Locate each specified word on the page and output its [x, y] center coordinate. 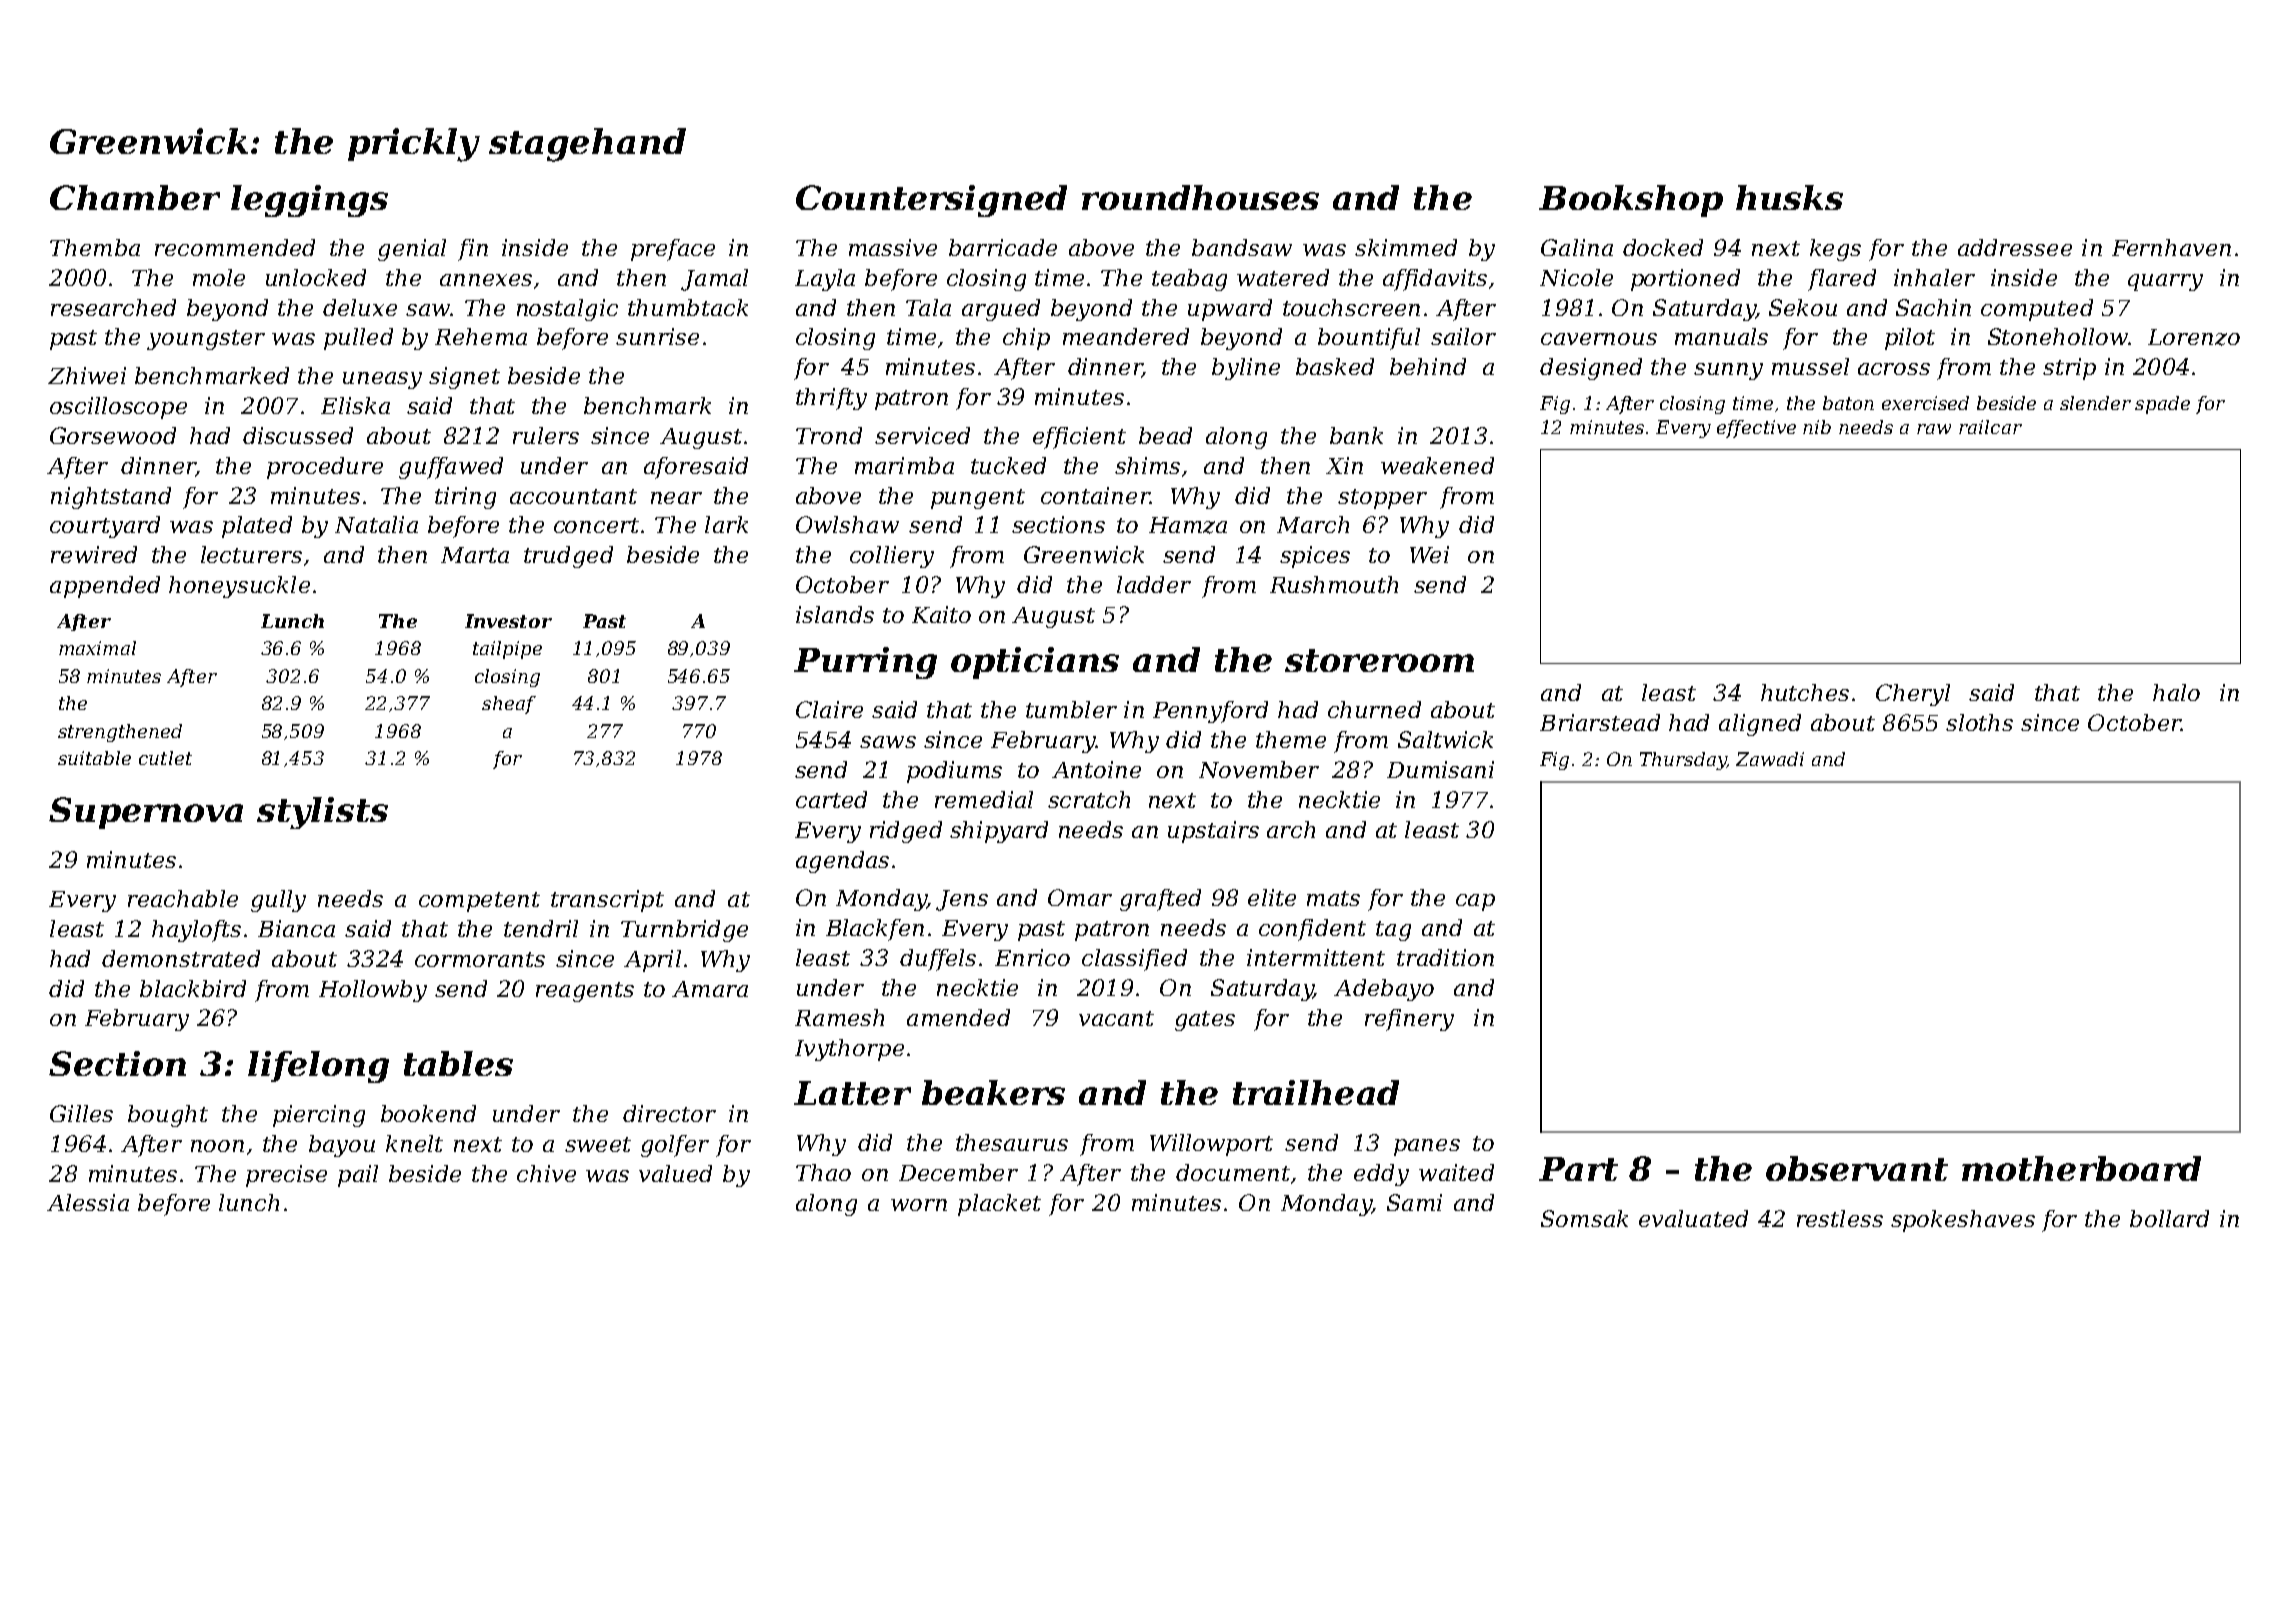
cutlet [165, 758]
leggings [309, 201]
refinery [1409, 1020]
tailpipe [507, 650]
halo [2176, 692]
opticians [1035, 663]
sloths [1979, 722]
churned [1374, 709]
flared [1842, 280]
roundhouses [1200, 197]
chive [546, 1173]
